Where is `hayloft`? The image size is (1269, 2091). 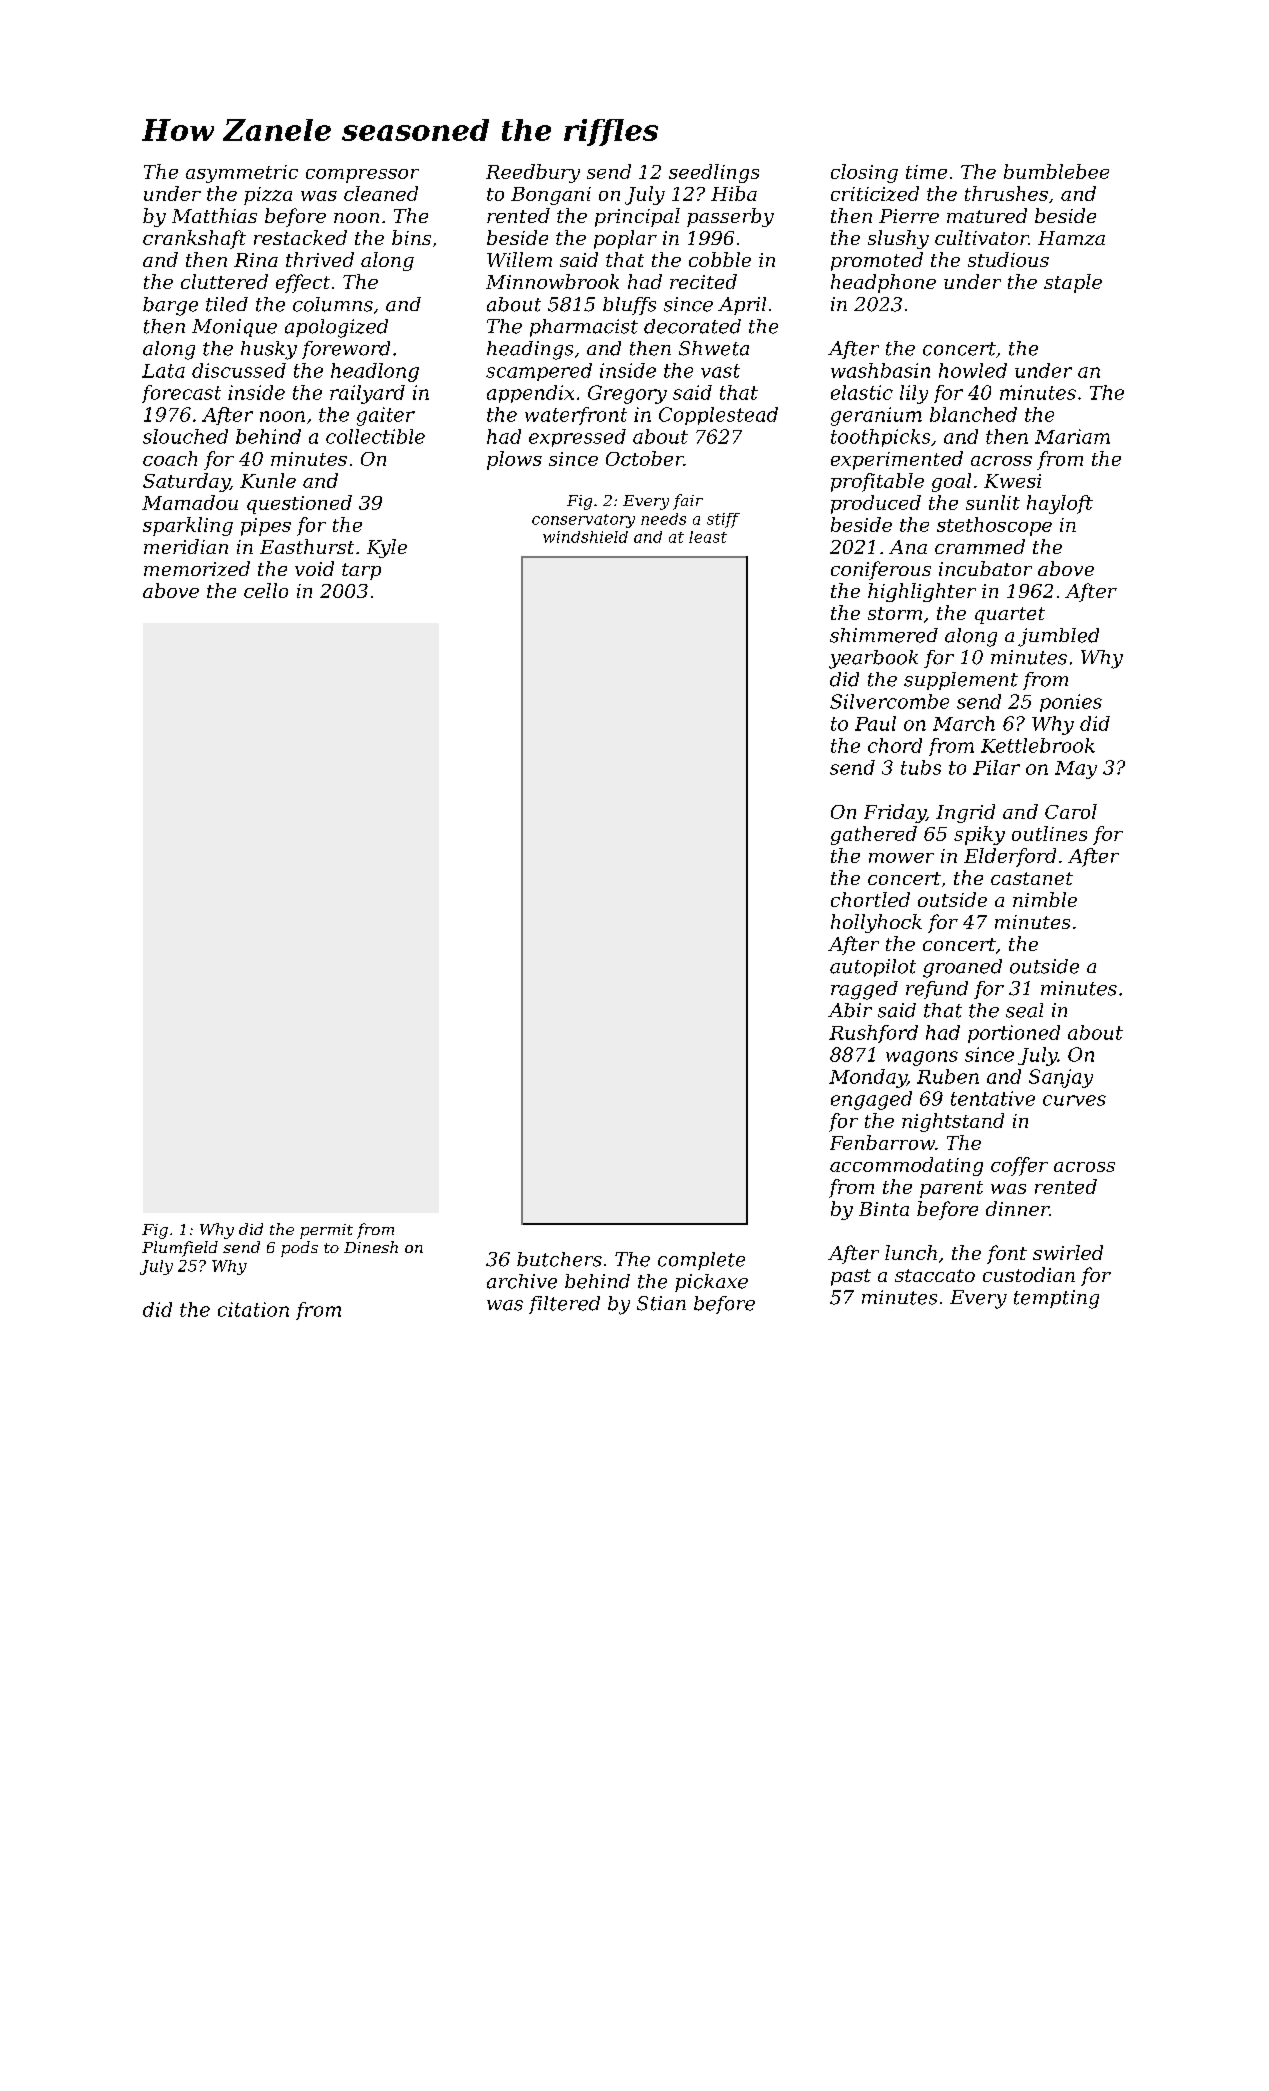 hayloft is located at coordinates (1060, 504).
